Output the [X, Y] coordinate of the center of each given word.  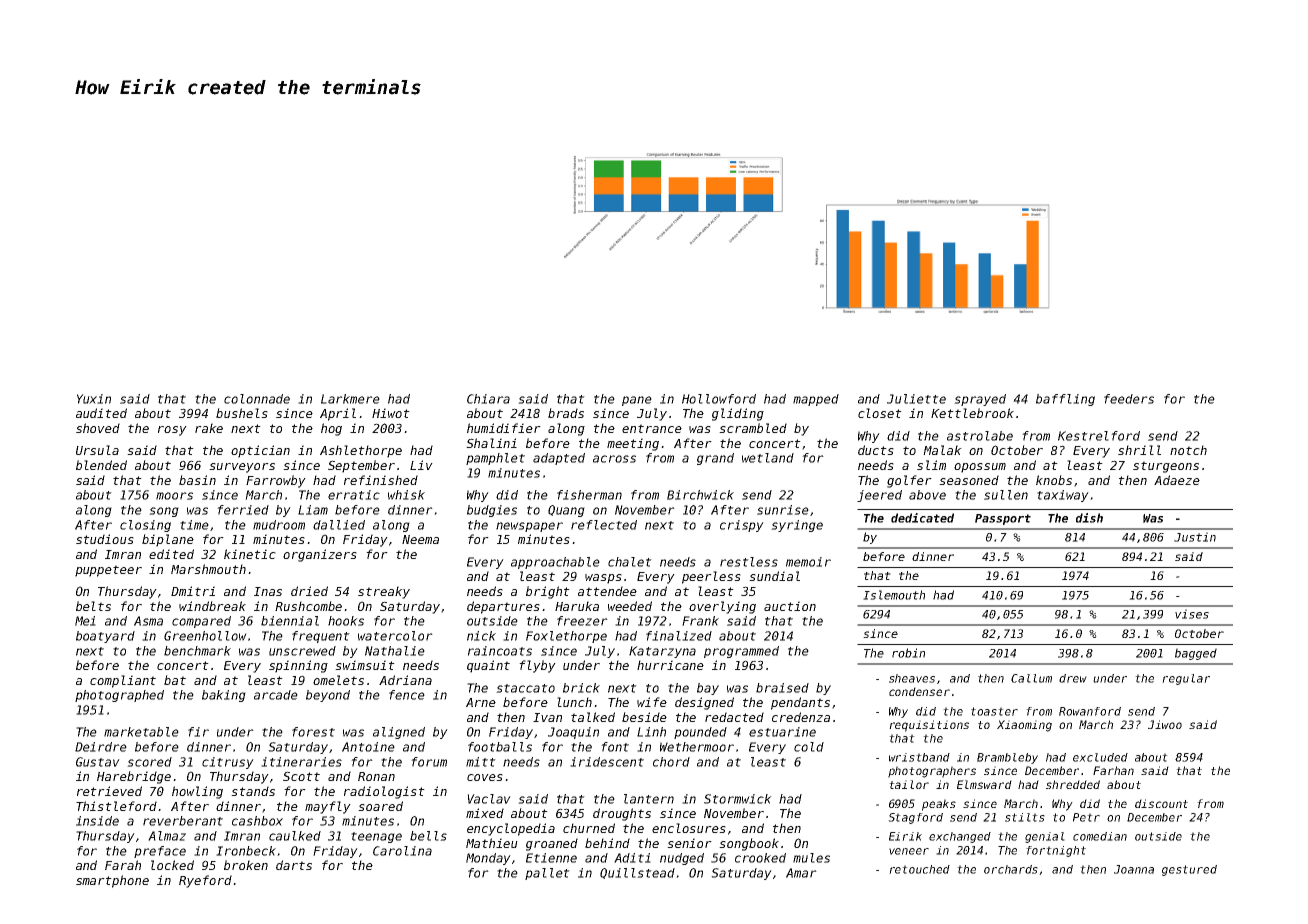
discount [1161, 803]
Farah [123, 865]
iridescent [607, 762]
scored [149, 762]
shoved [98, 428]
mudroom [279, 525]
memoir [808, 562]
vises [1192, 614]
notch [1188, 450]
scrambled [753, 428]
